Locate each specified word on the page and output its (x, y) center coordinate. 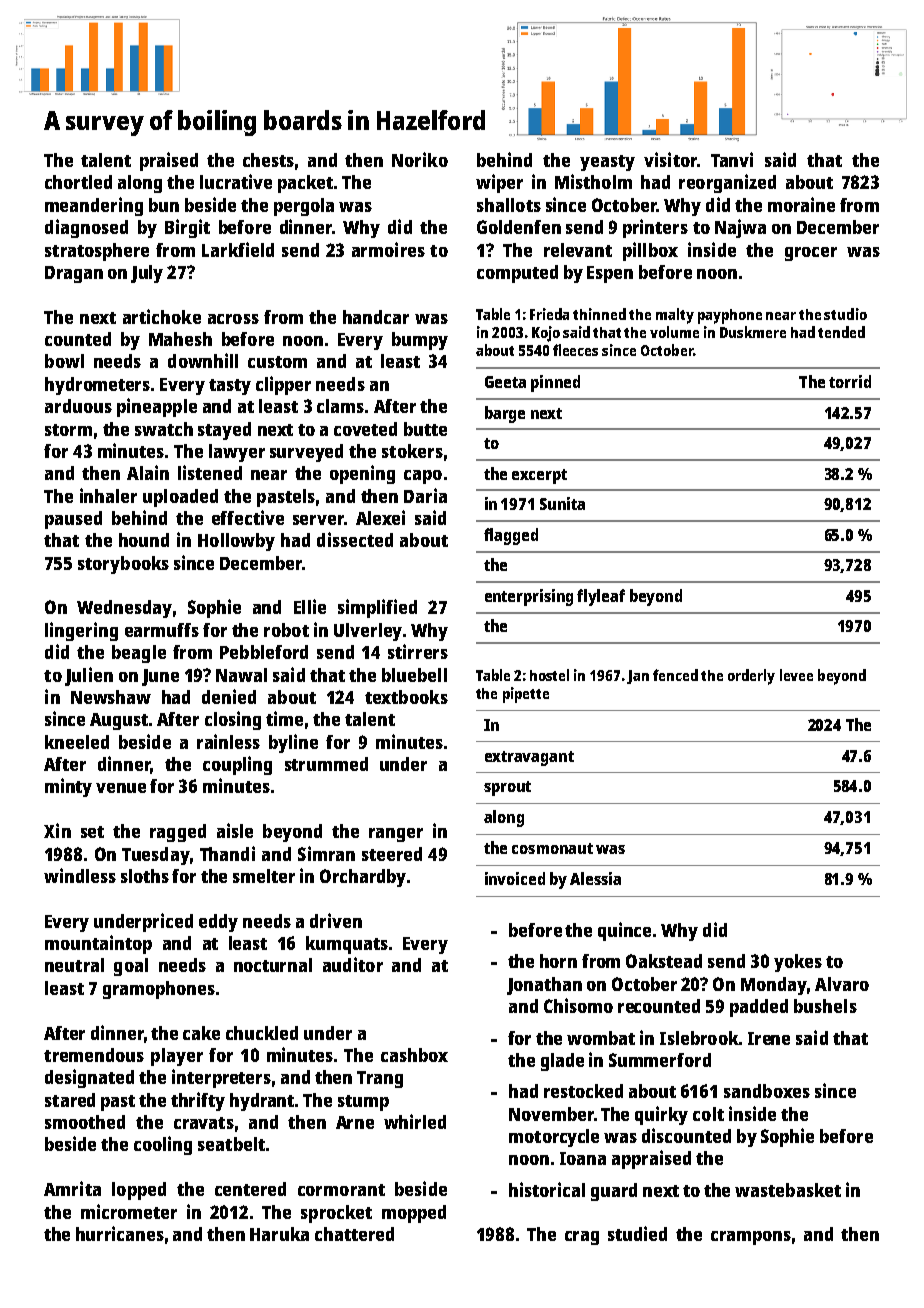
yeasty (607, 163)
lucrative (236, 181)
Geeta (505, 382)
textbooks (406, 697)
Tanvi (732, 159)
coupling (237, 765)
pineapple (157, 407)
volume (674, 332)
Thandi (227, 853)
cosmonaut (552, 848)
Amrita (72, 1188)
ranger (396, 835)
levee (796, 675)
